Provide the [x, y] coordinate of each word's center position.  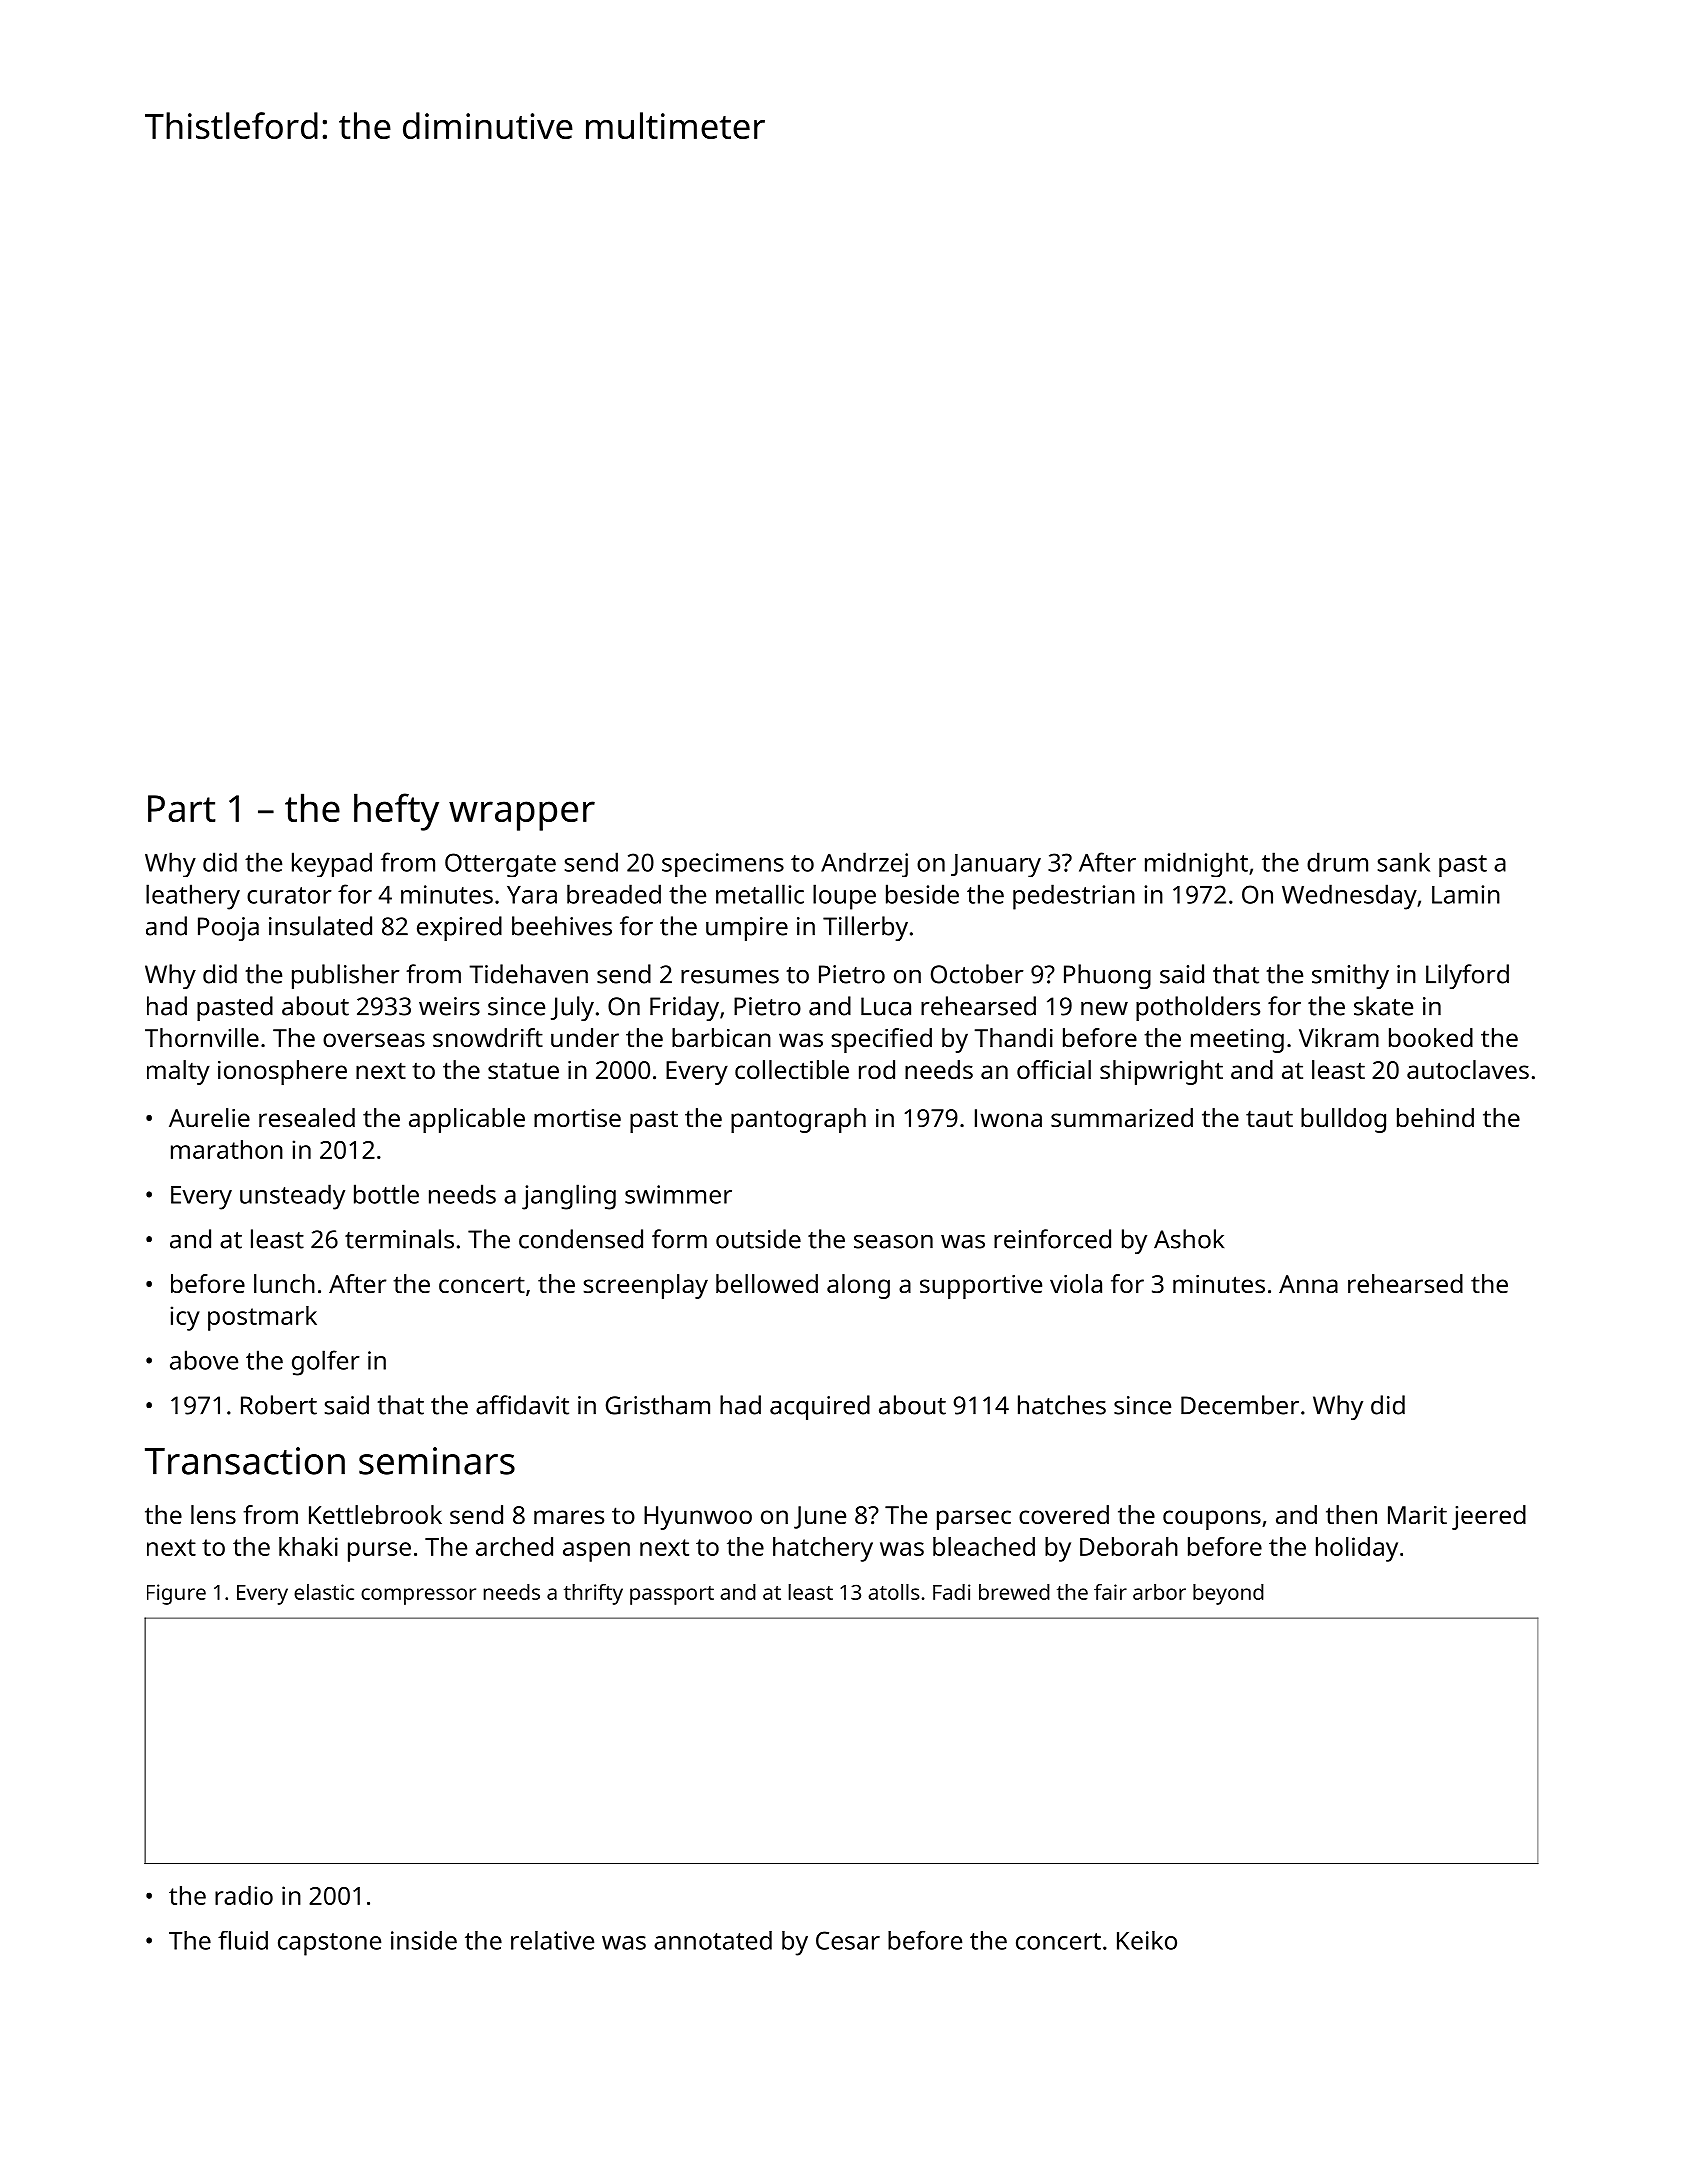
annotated [713, 1940]
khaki [308, 1546]
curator [289, 895]
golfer [326, 1363]
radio [244, 1895]
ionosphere [282, 1072]
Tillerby [865, 928]
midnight [1196, 864]
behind [1435, 1117]
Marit [1417, 1515]
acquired [820, 1407]
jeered [1489, 1517]
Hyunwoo [698, 1518]
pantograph [798, 1120]
